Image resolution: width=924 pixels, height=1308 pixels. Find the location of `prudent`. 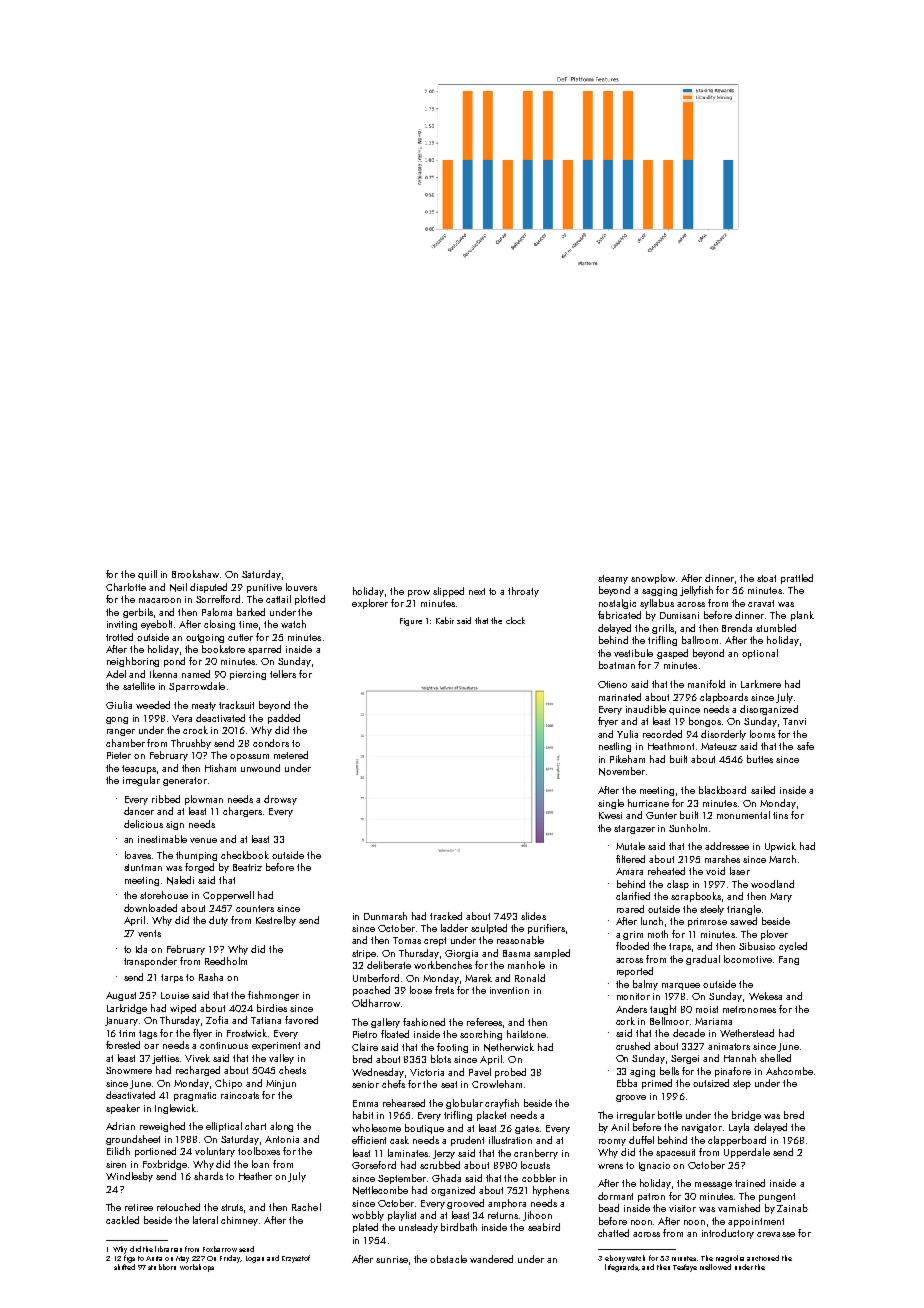

prudent is located at coordinates (467, 1141).
